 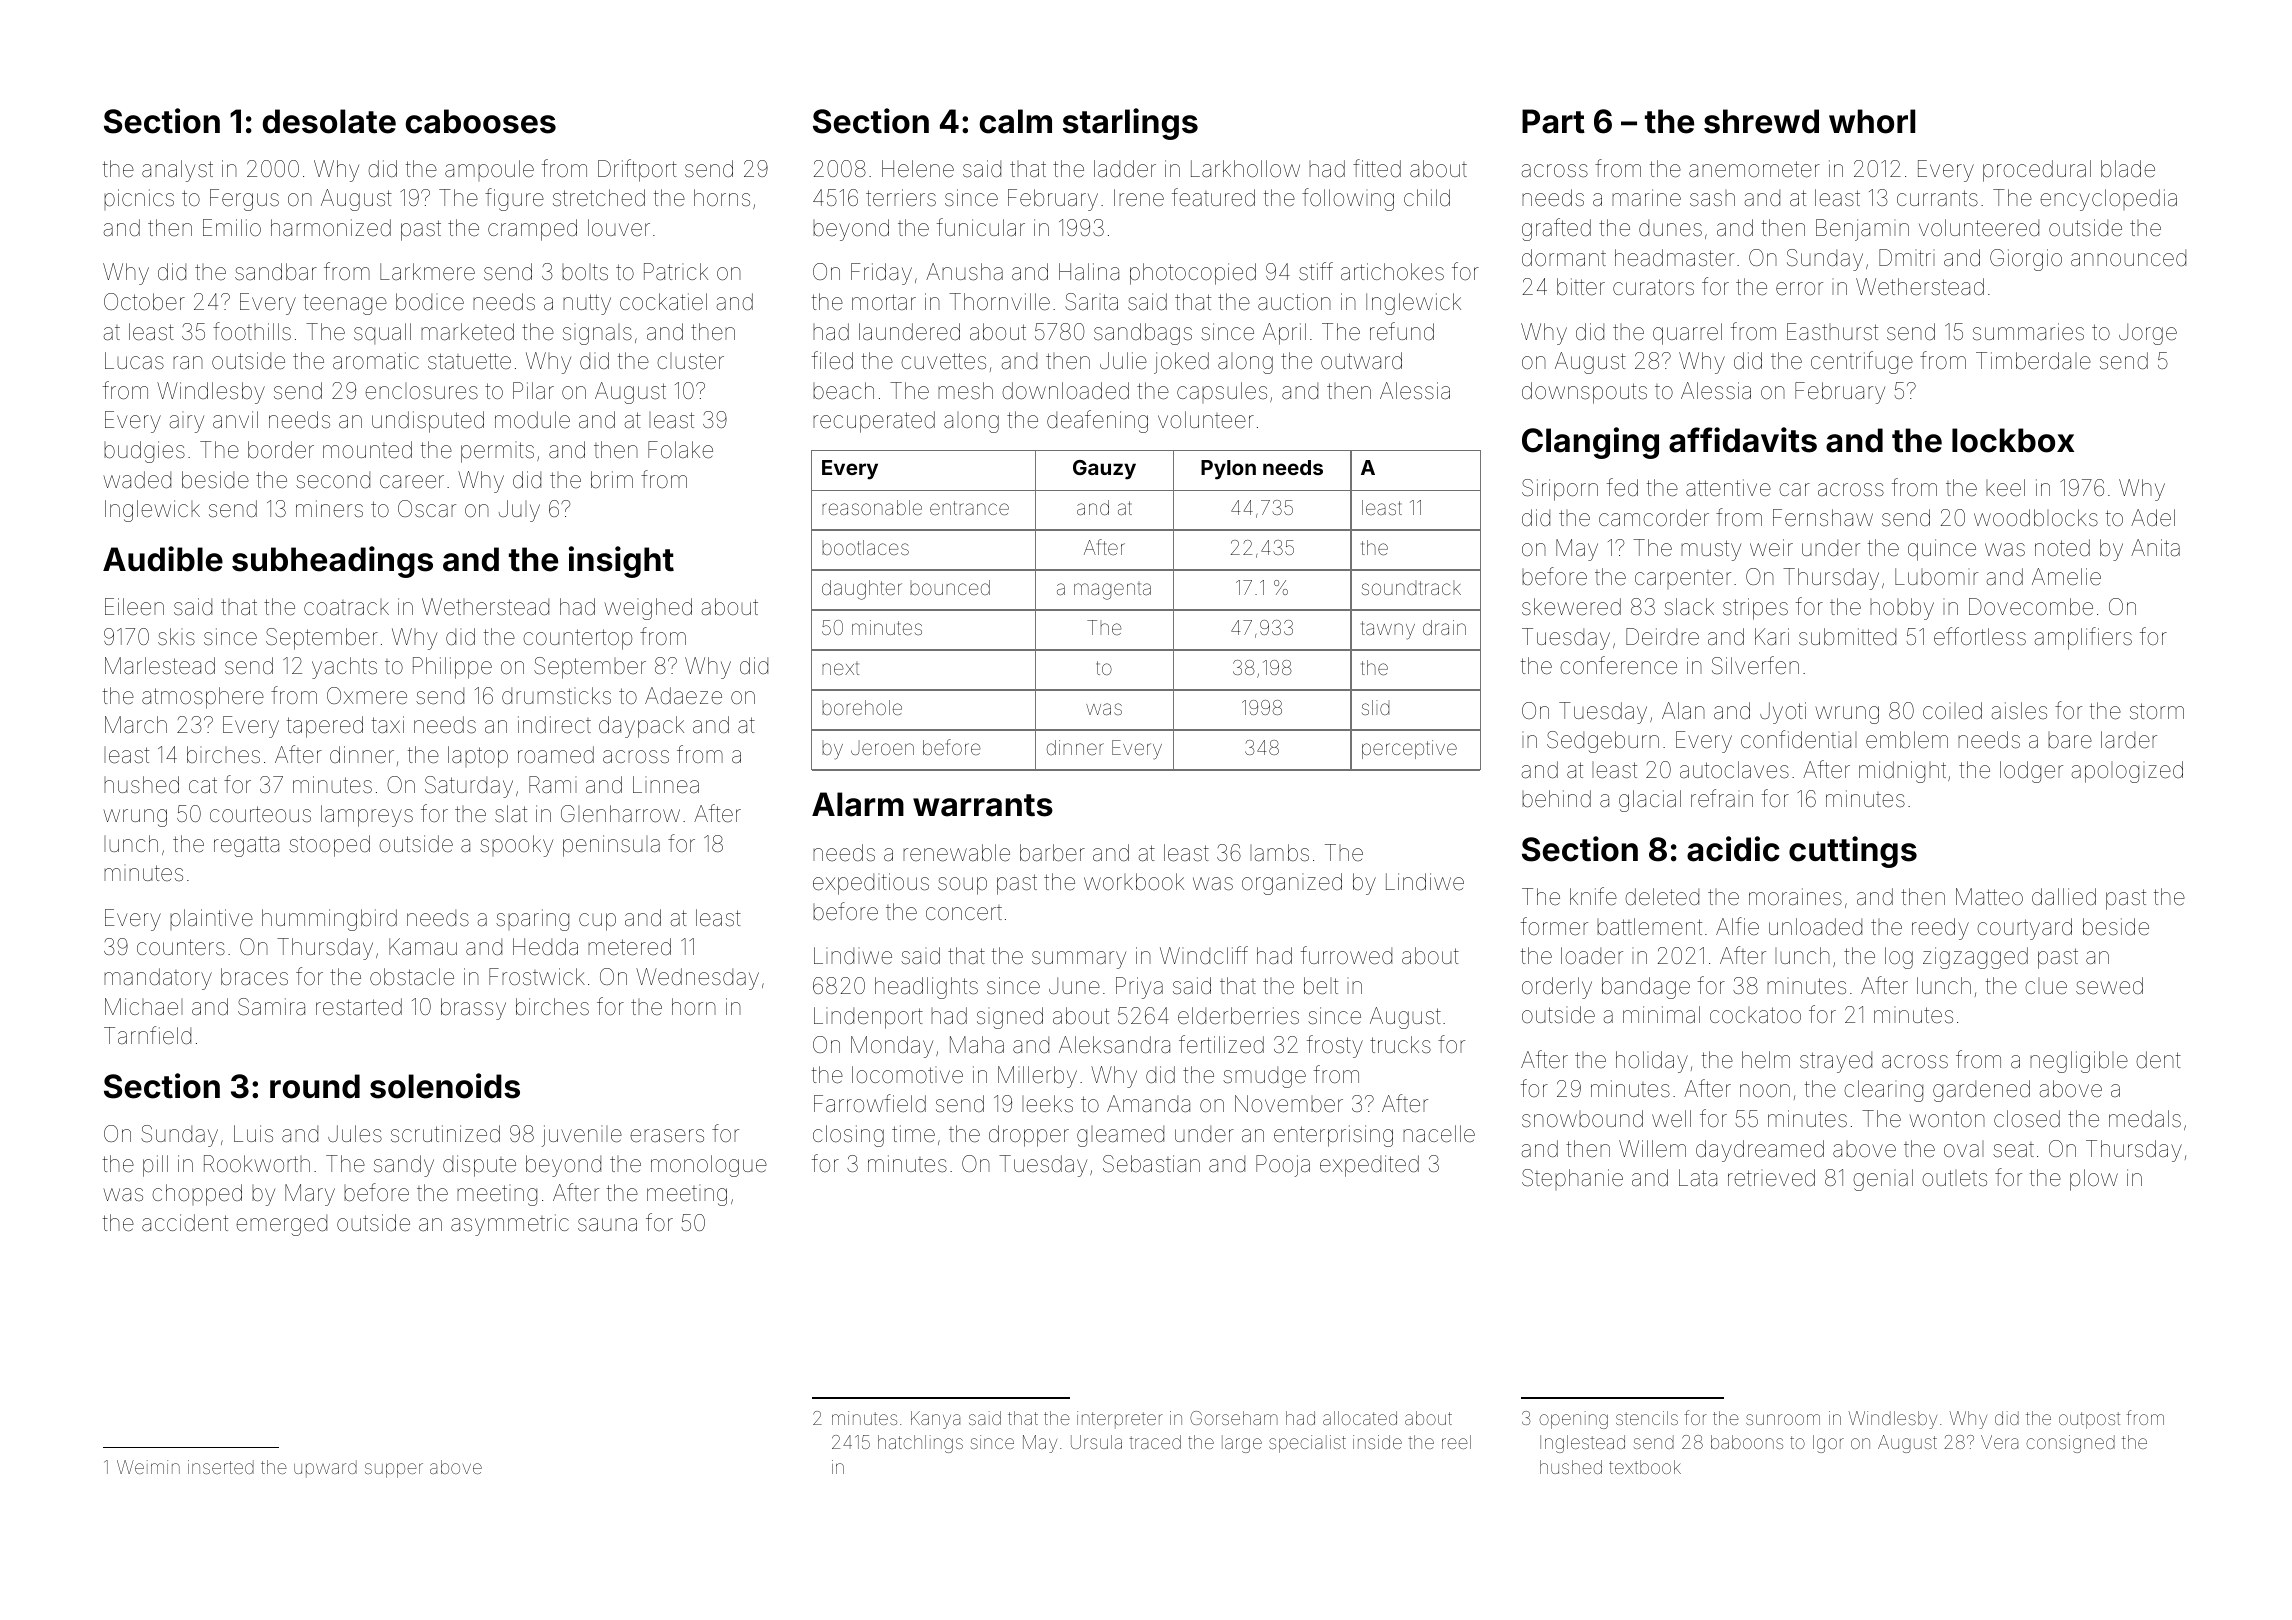 What do you see at coordinates (1222, 392) in the screenshot?
I see `capsules` at bounding box center [1222, 392].
